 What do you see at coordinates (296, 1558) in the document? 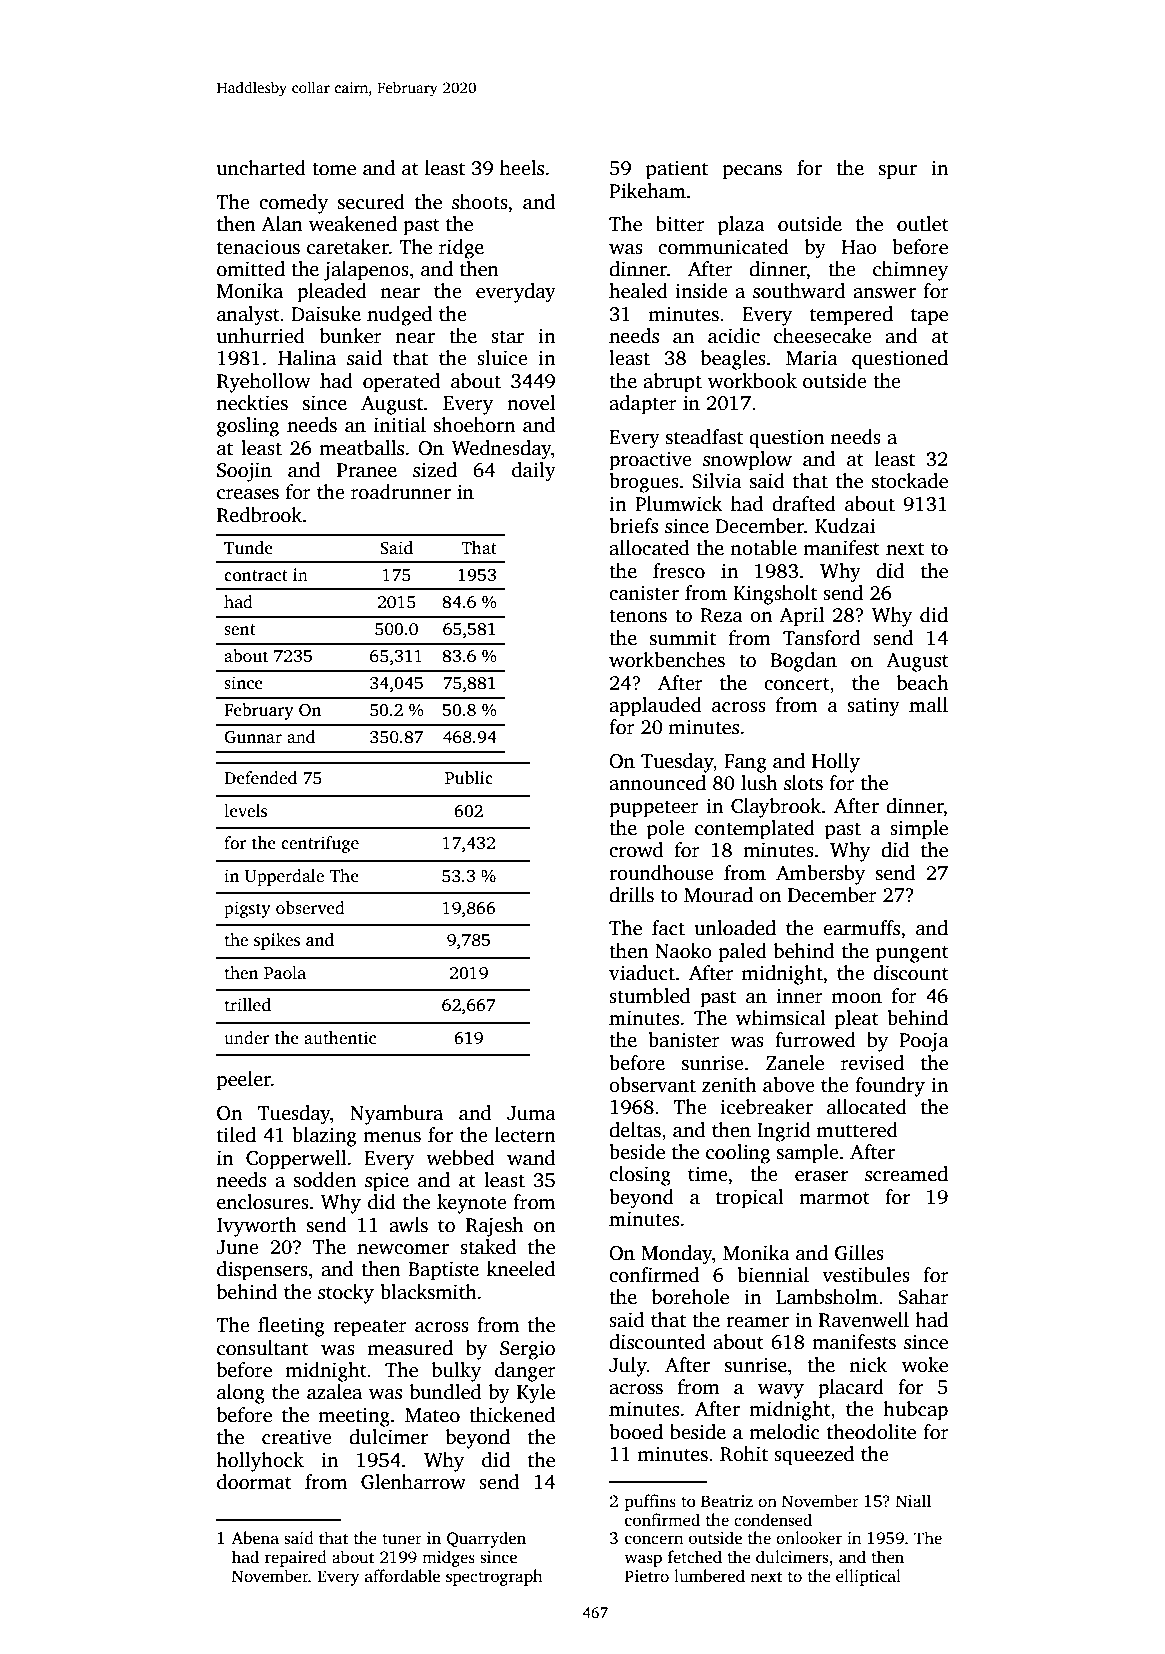
I see `repaired` at bounding box center [296, 1558].
